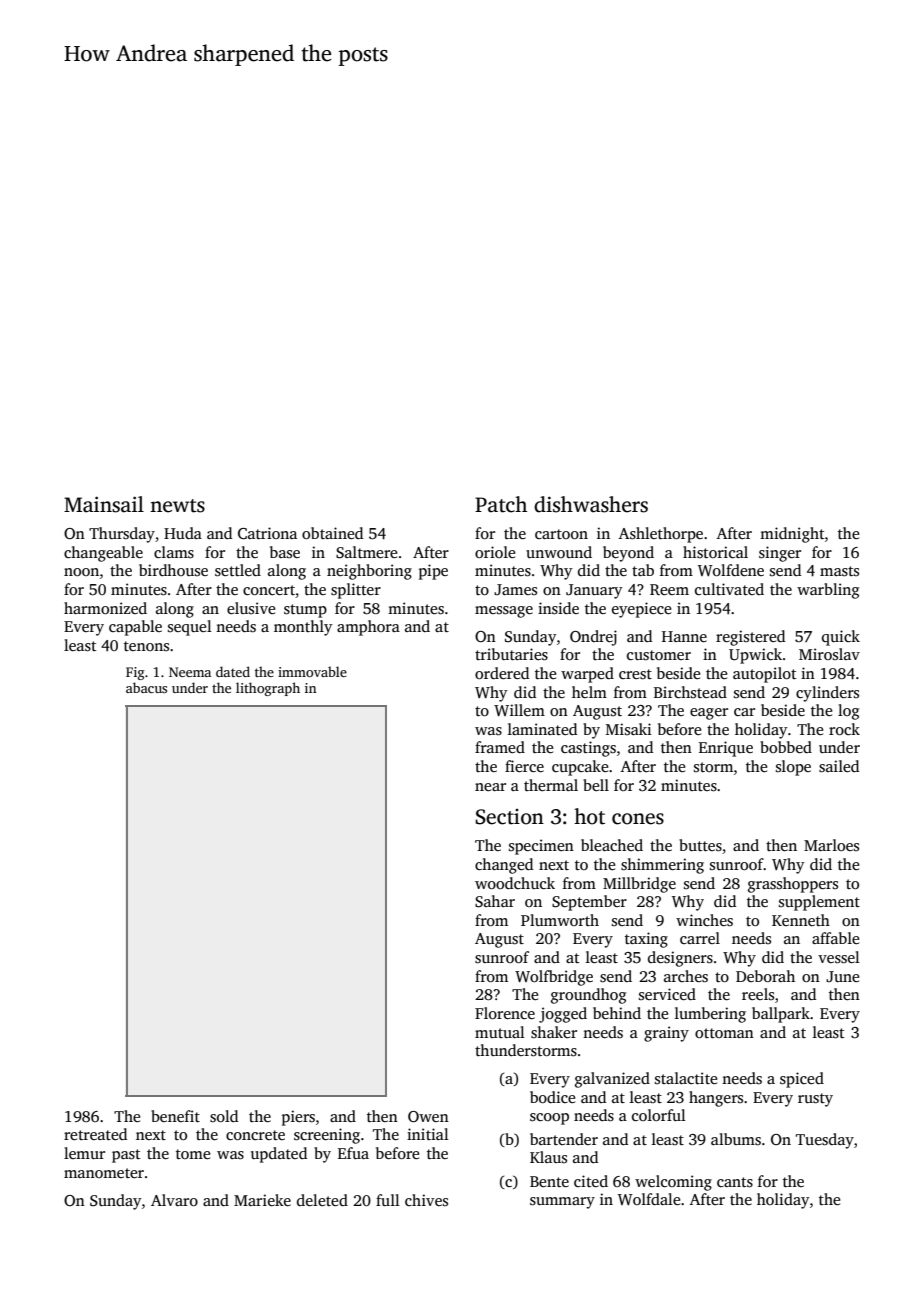 The height and width of the screenshot is (1308, 924). I want to click on Upwick, so click(755, 656).
